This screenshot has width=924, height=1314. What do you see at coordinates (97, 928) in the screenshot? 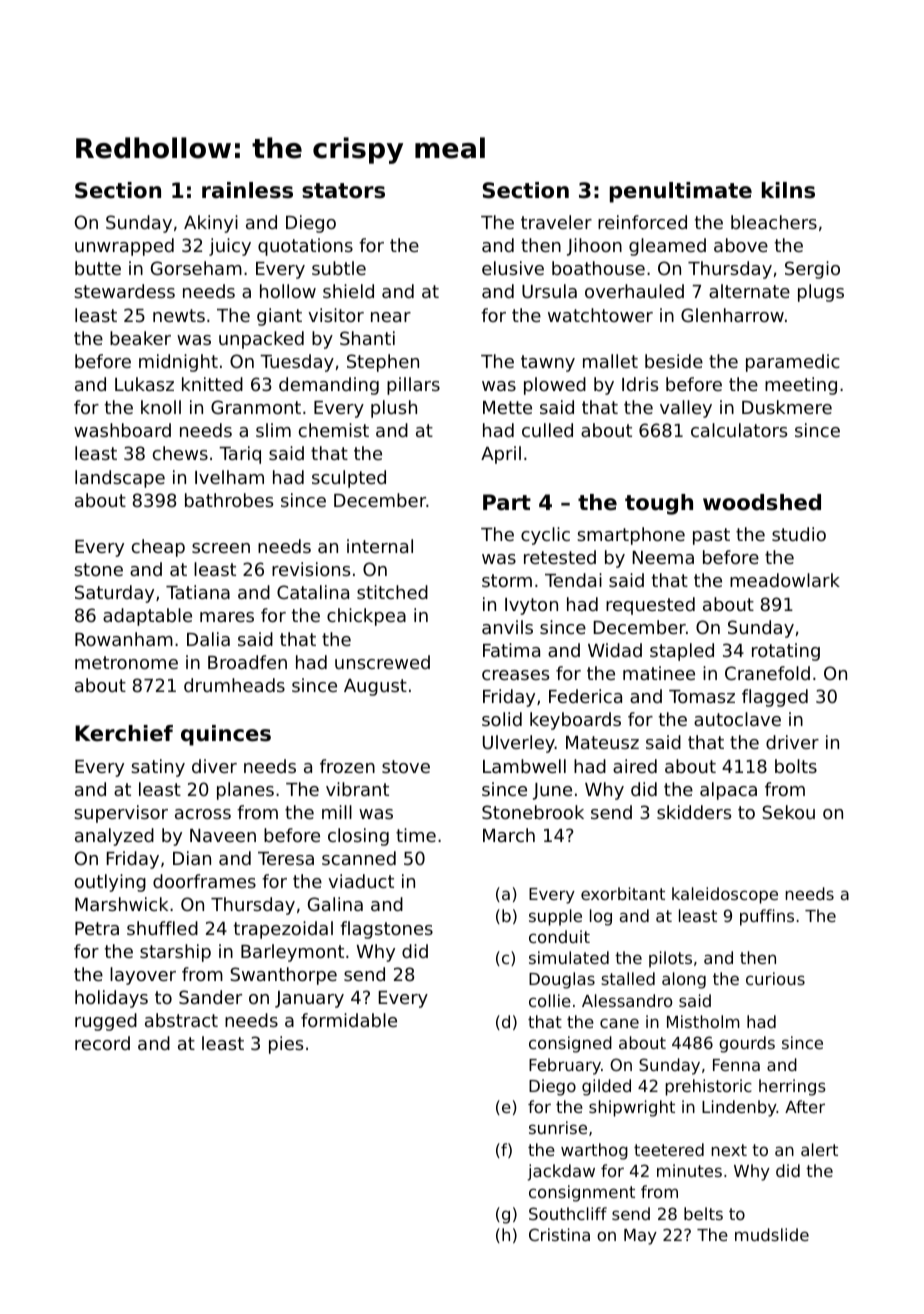
I see `Petra` at bounding box center [97, 928].
